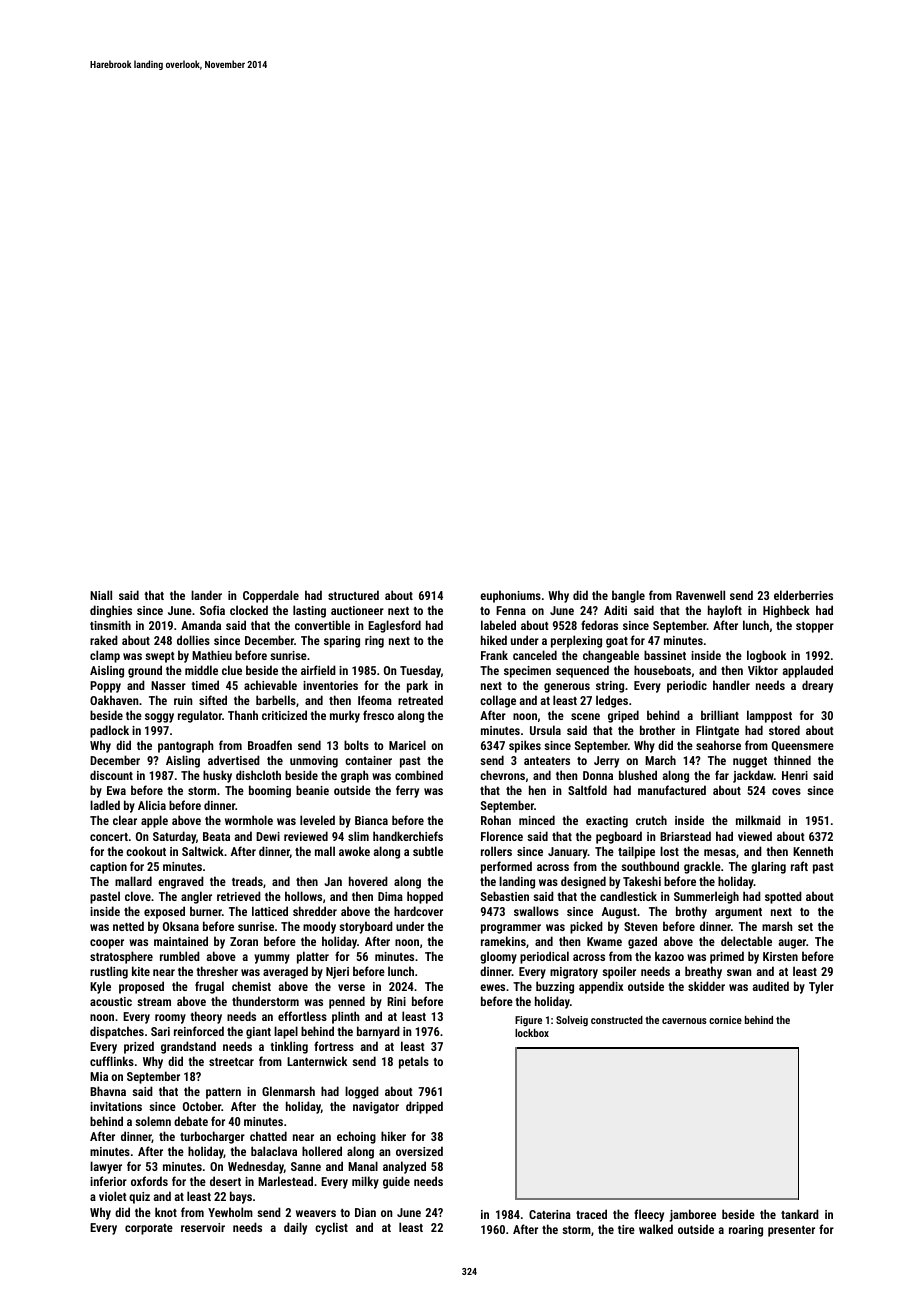 The image size is (924, 1308). What do you see at coordinates (243, 715) in the document?
I see `Thanh` at bounding box center [243, 715].
